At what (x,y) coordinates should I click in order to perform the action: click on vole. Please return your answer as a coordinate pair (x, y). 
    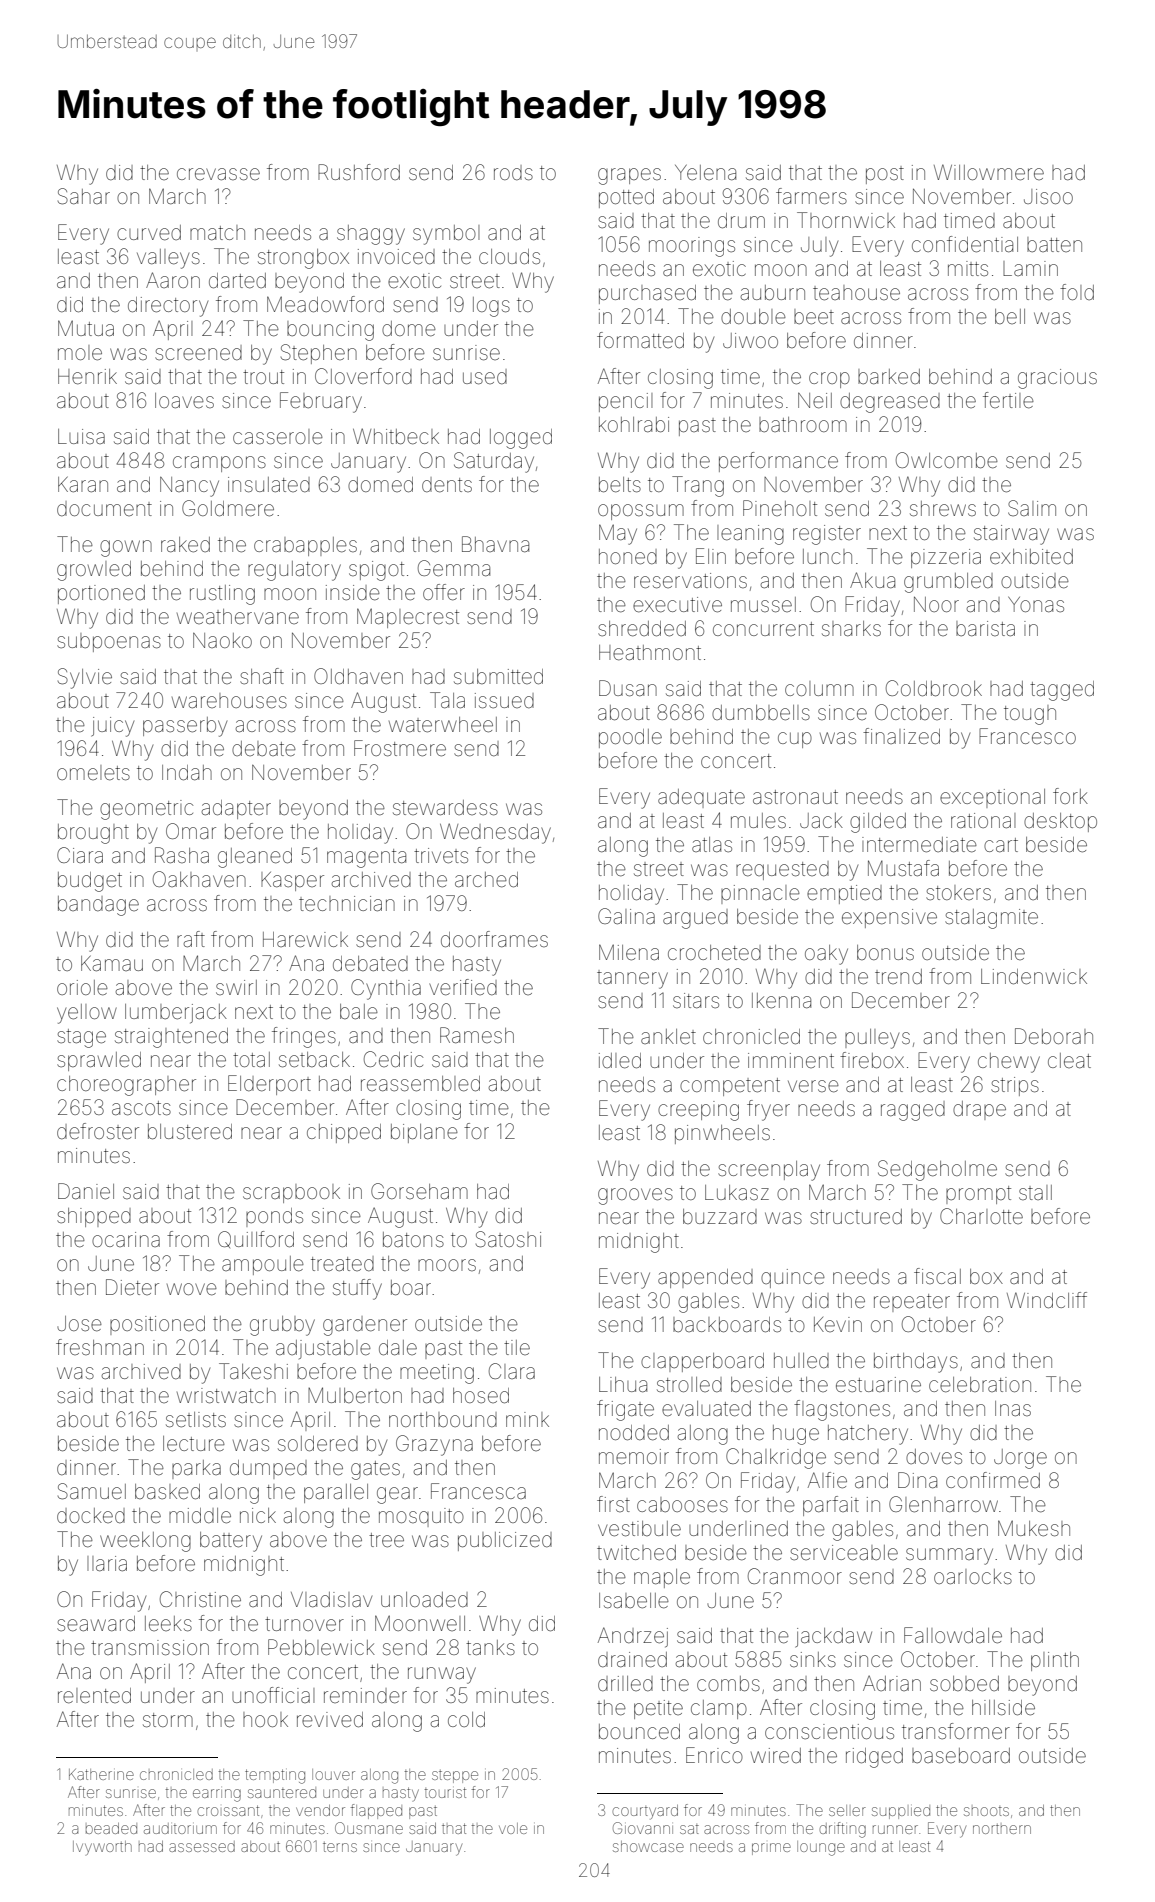
    Looking at the image, I should click on (513, 1828).
